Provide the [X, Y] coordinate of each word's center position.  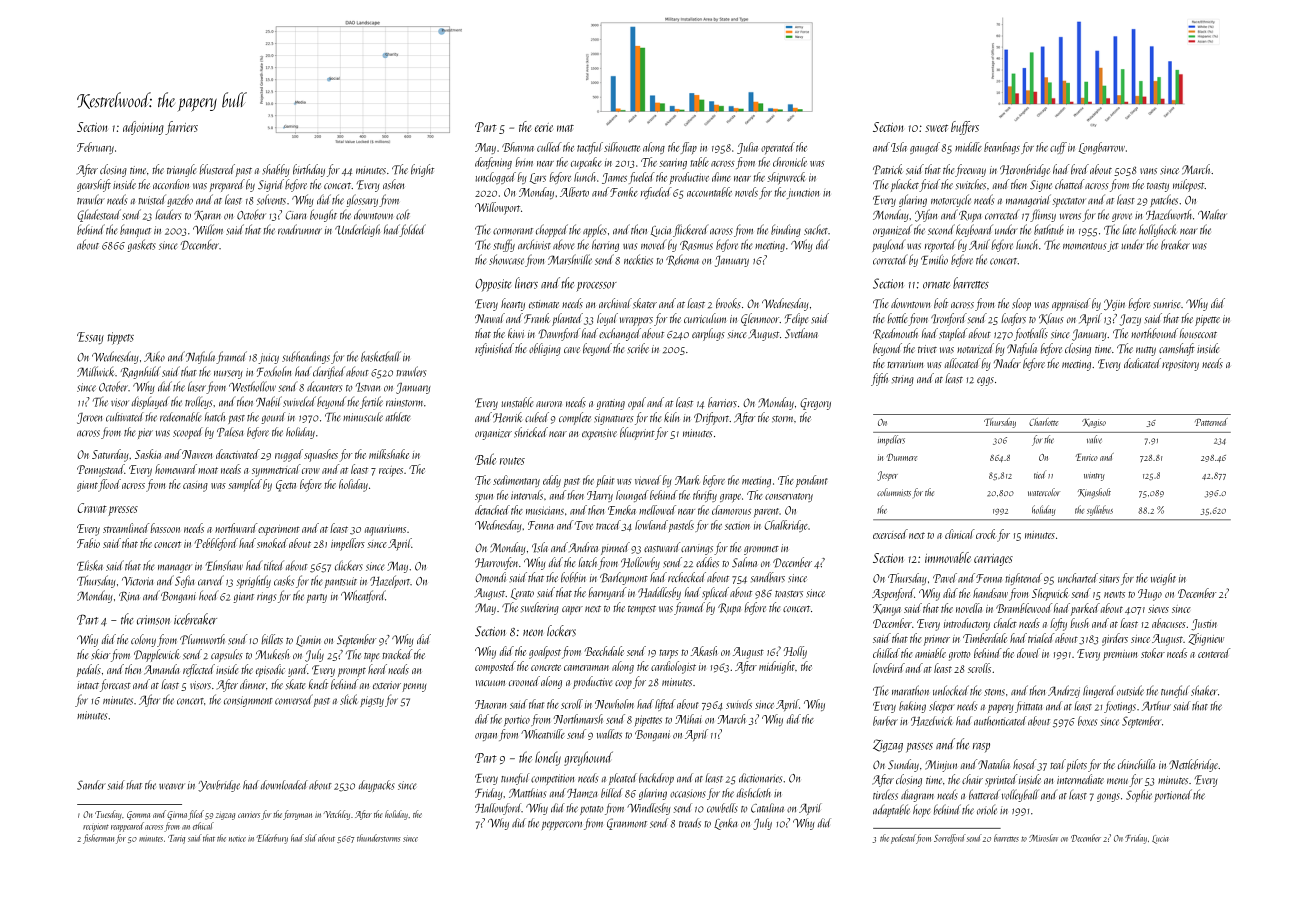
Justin [1204, 624]
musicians [545, 510]
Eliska [90, 565]
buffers [965, 128]
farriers [181, 128]
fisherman [98, 839]
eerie [544, 127]
